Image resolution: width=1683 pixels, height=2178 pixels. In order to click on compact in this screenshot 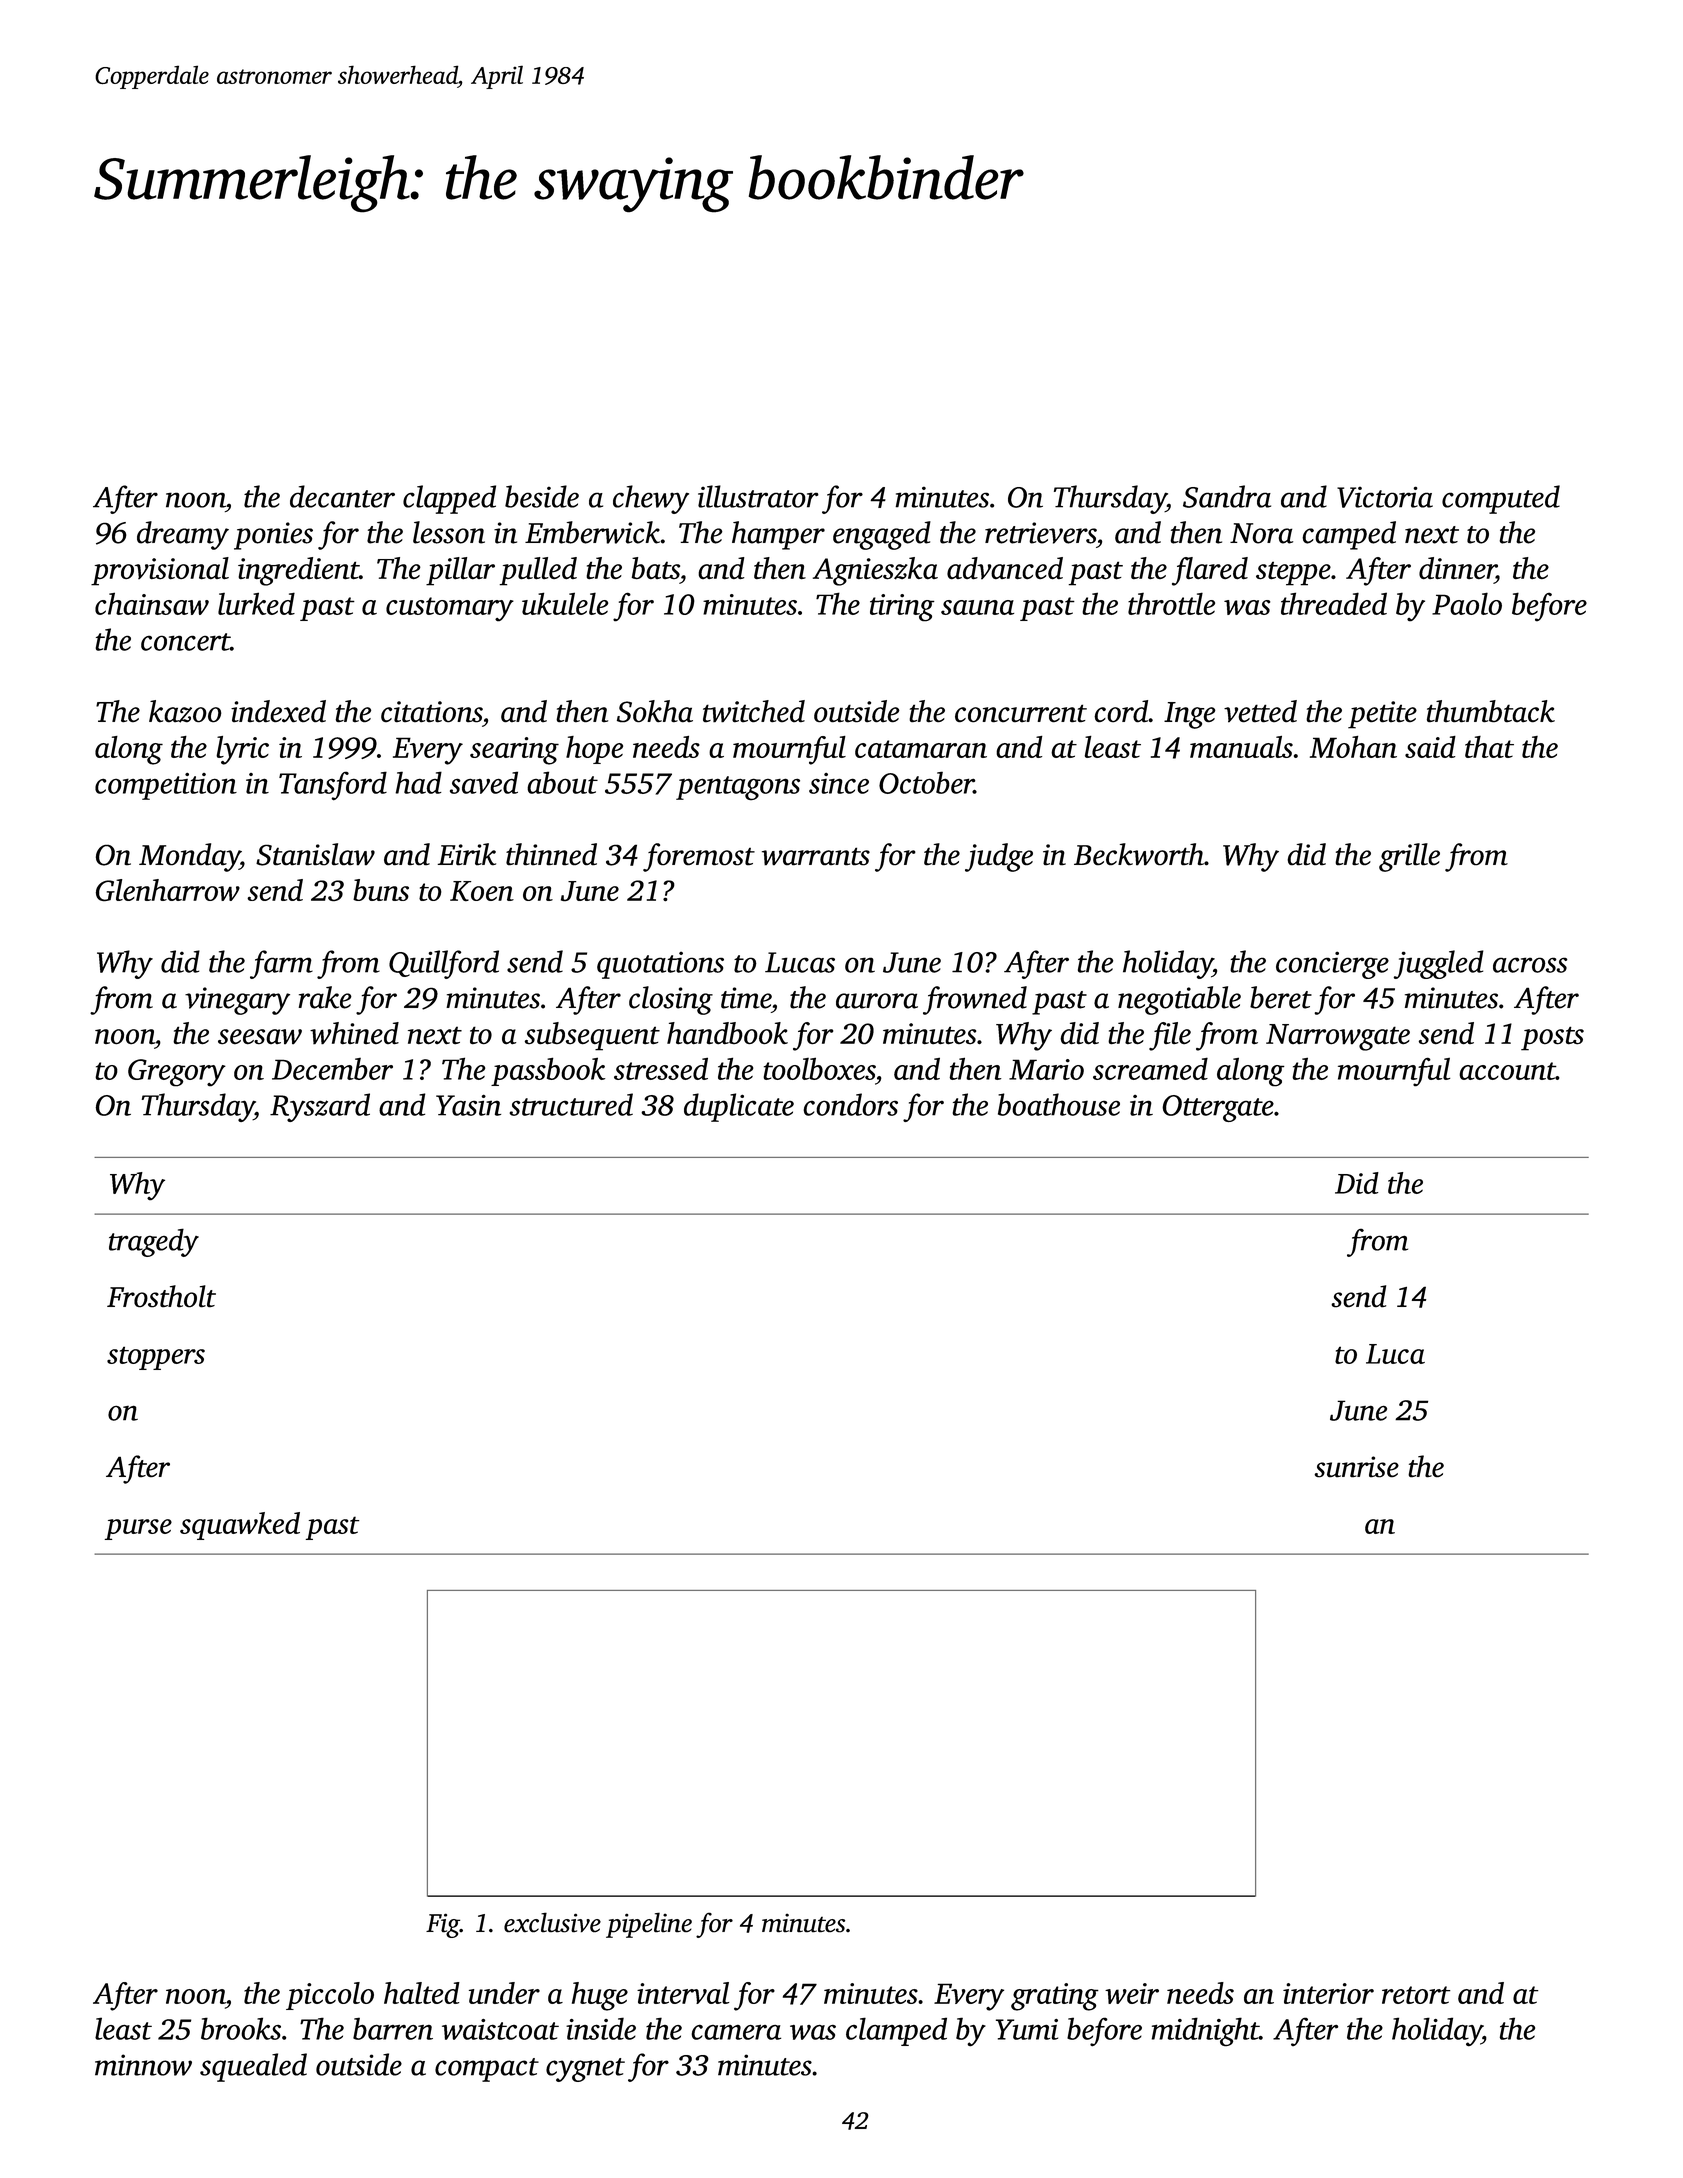, I will do `click(487, 2070)`.
